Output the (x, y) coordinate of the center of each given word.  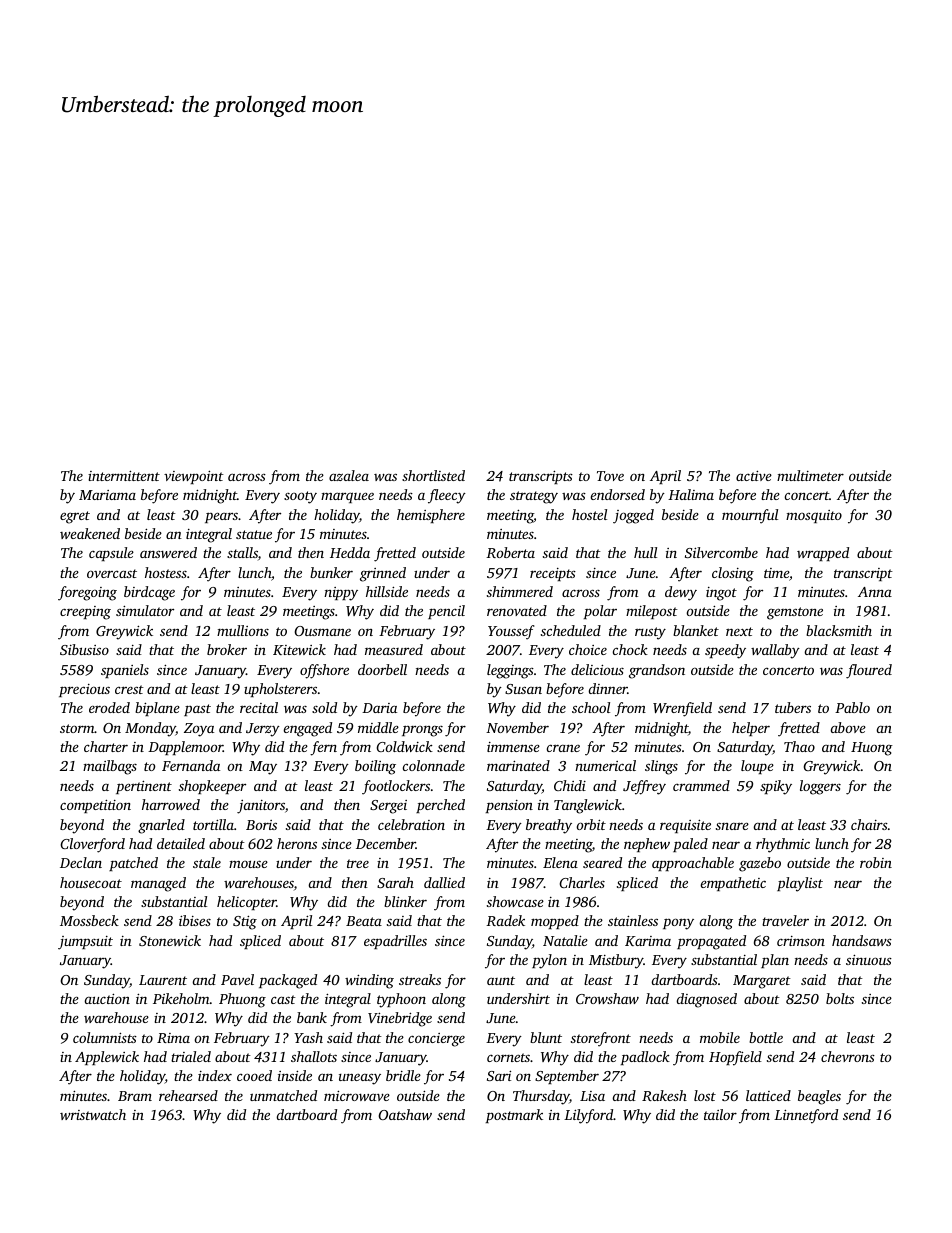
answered (168, 552)
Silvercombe (721, 552)
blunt (546, 1037)
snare (732, 826)
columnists (105, 1037)
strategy (534, 497)
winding (369, 981)
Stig (245, 922)
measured (394, 649)
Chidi (570, 785)
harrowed (171, 804)
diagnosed (707, 1000)
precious (84, 690)
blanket (696, 630)
